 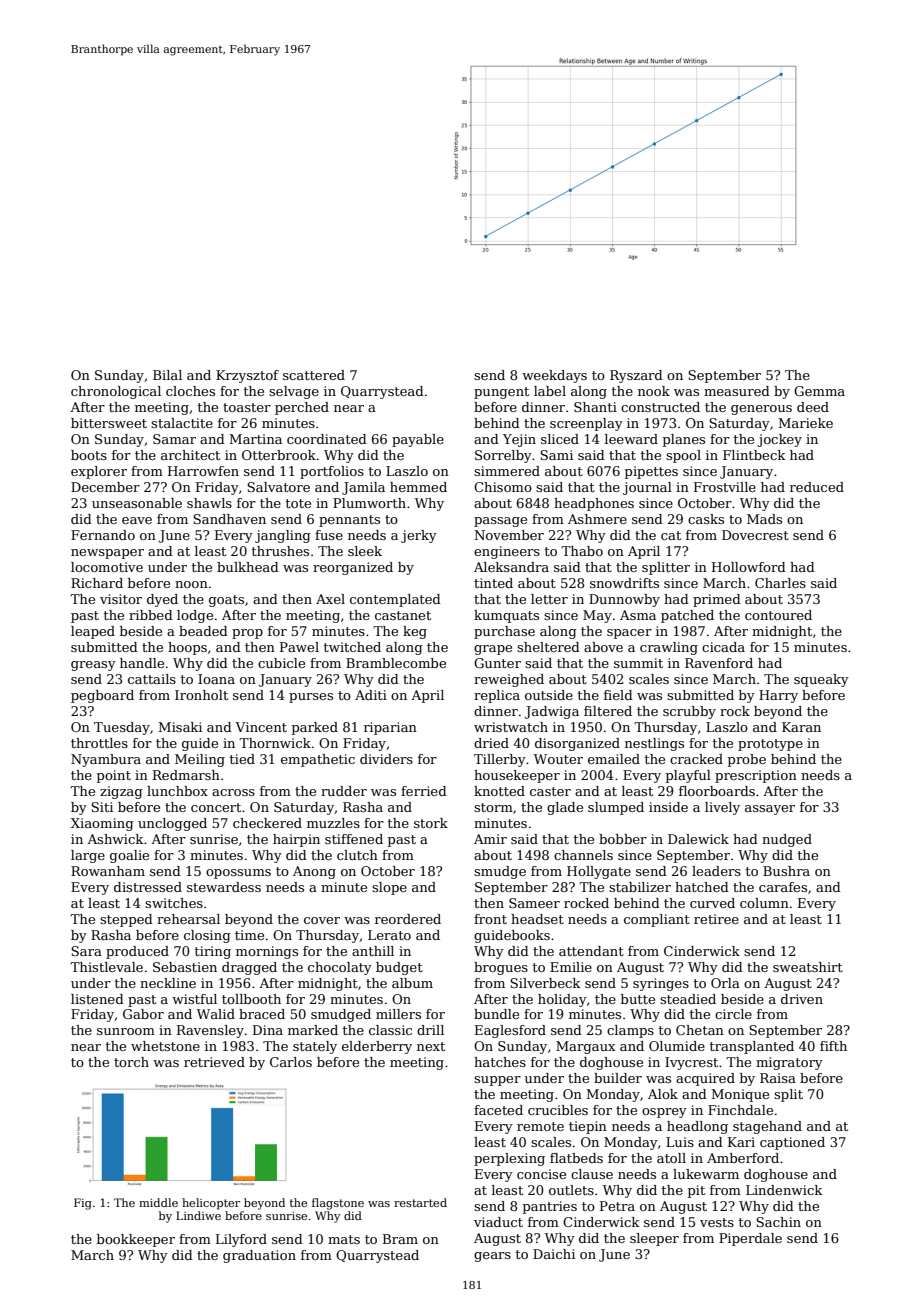 What do you see at coordinates (497, 696) in the screenshot?
I see `replica` at bounding box center [497, 696].
